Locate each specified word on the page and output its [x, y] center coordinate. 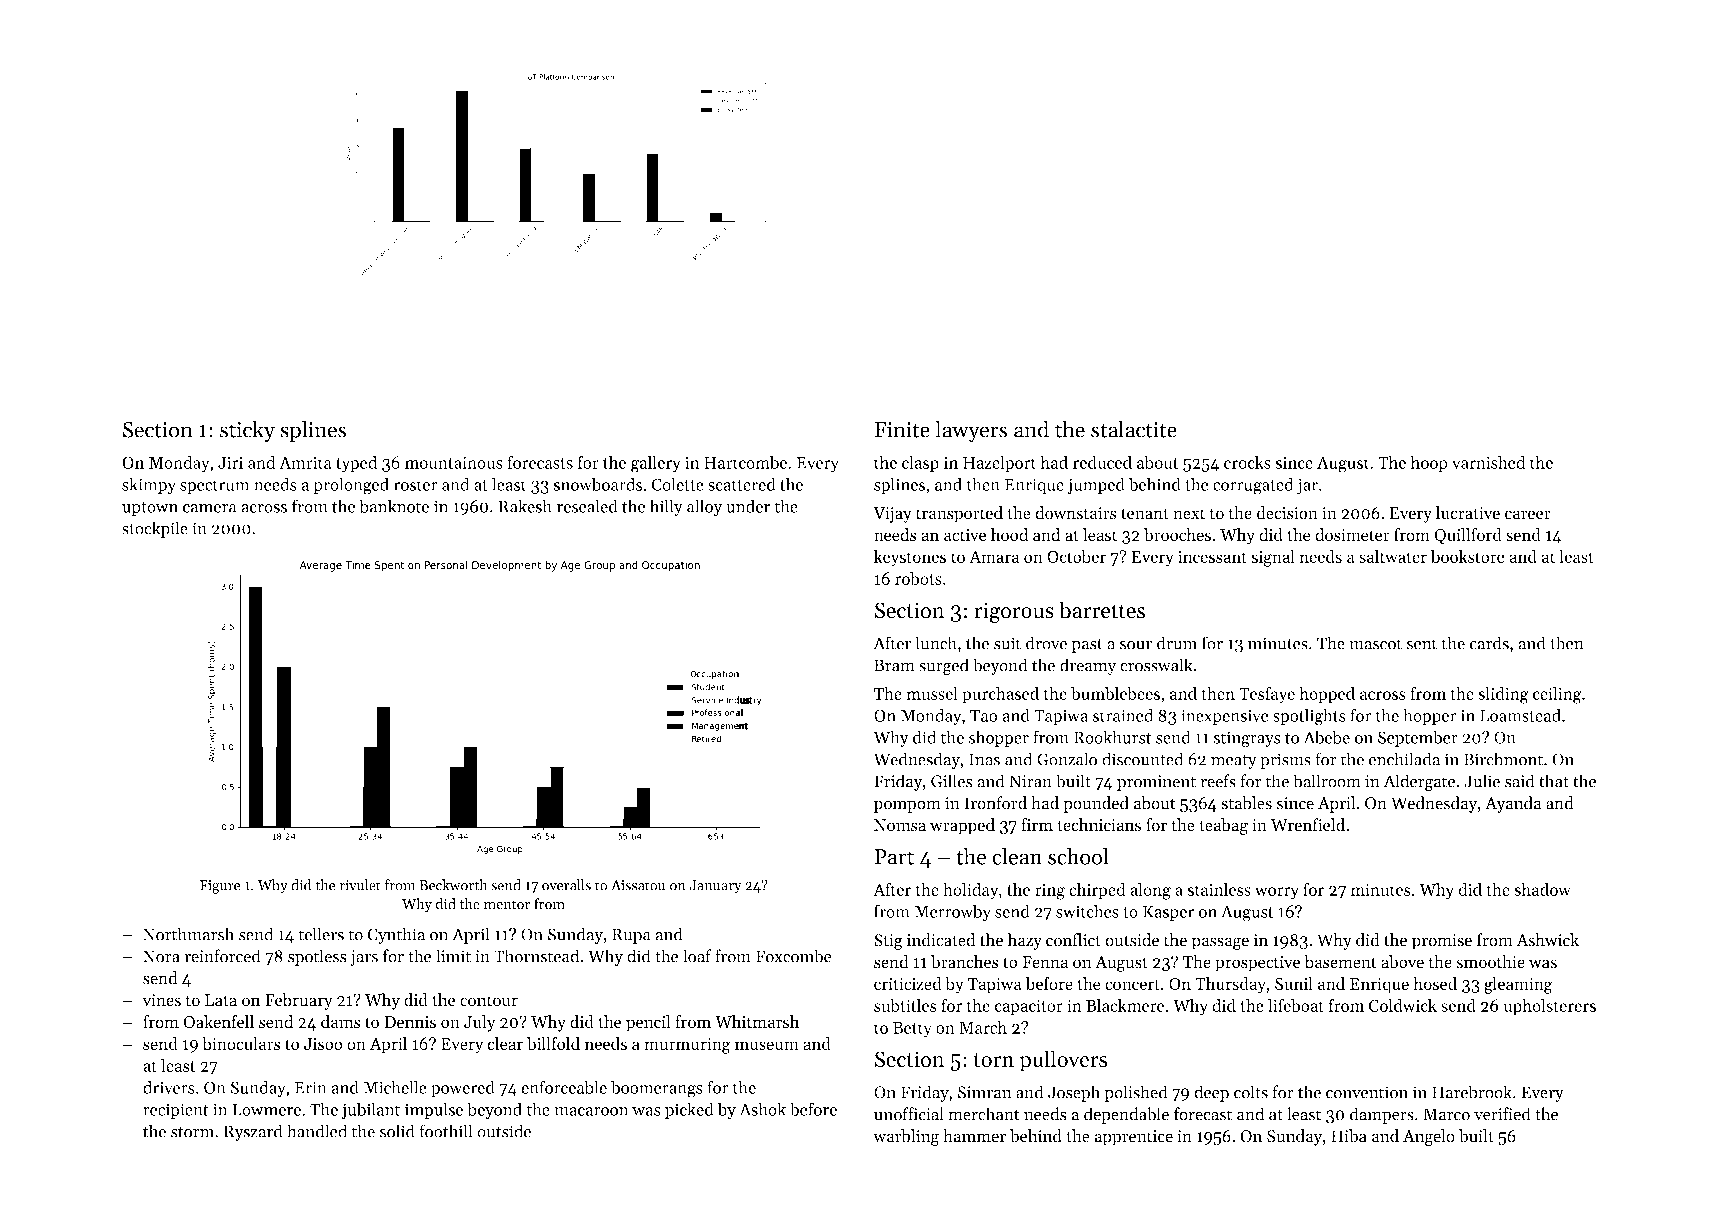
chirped [1097, 891]
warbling [906, 1137]
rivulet [360, 885]
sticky [247, 431]
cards [1489, 643]
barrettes [1102, 610]
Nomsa [900, 825]
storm [192, 1132]
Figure [220, 887]
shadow [1542, 889]
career [1528, 515]
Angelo [1429, 1137]
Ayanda [1513, 804]
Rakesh [525, 506]
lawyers [971, 431]
